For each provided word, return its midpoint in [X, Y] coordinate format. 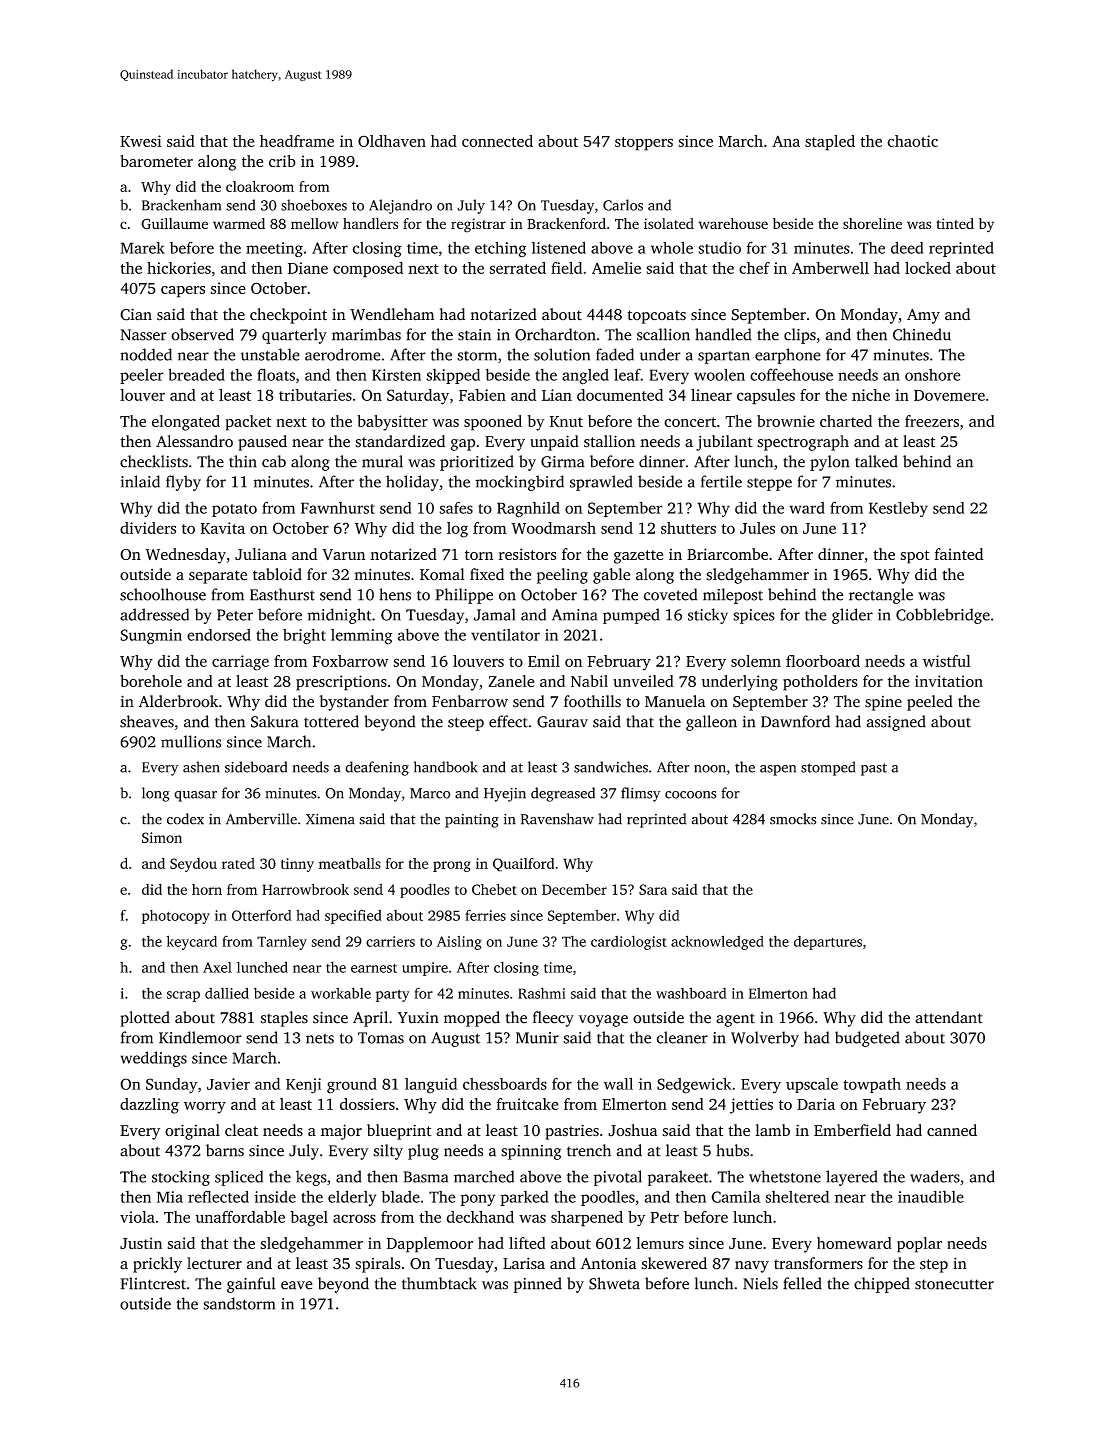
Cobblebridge [943, 616]
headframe [297, 141]
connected [497, 141]
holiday [412, 483]
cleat [241, 1130]
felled [802, 1283]
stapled [830, 143]
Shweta [614, 1283]
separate [218, 577]
